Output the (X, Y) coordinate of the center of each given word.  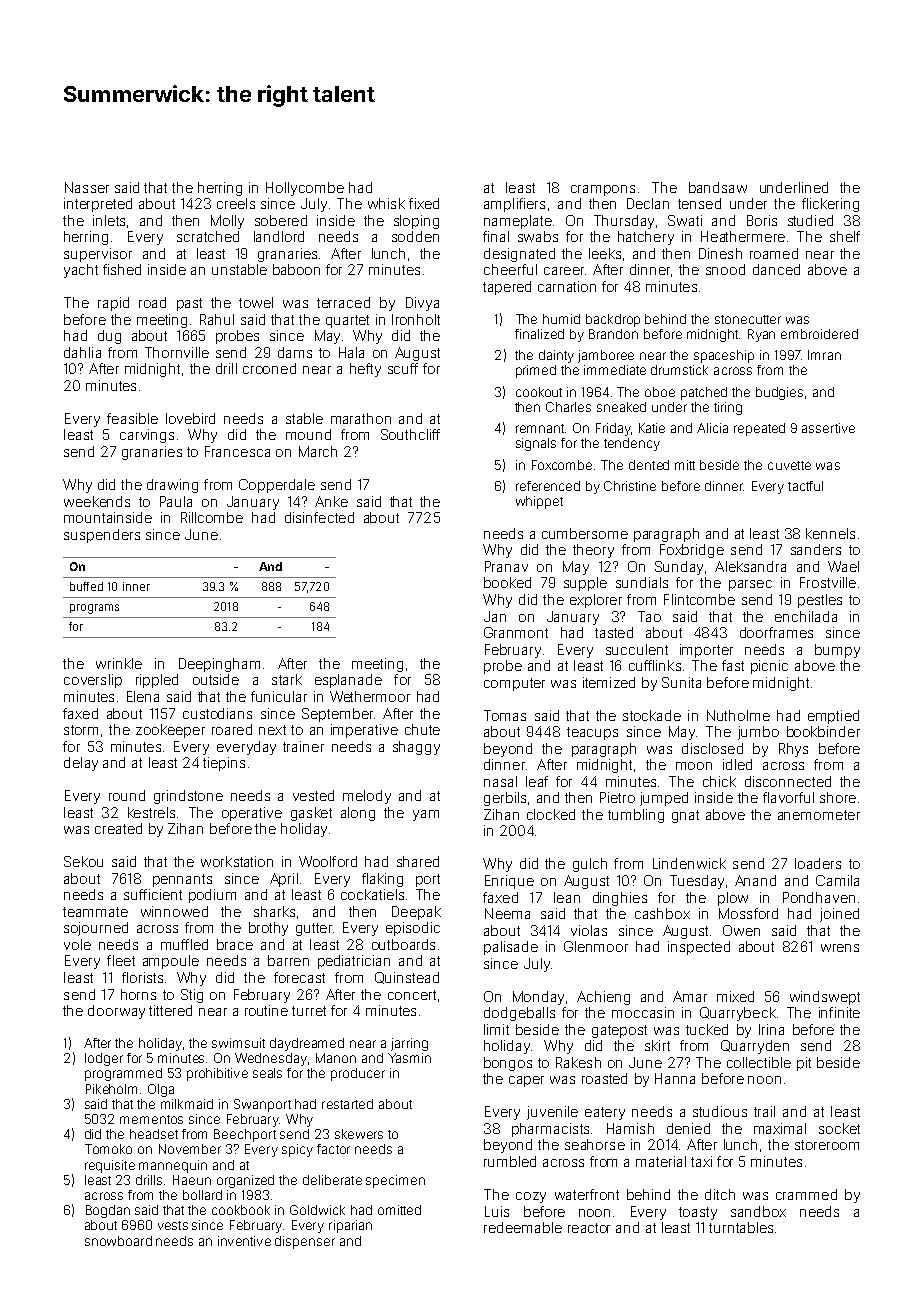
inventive (244, 1241)
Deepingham (219, 665)
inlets (109, 220)
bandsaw (718, 187)
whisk (386, 203)
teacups (592, 733)
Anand (755, 880)
